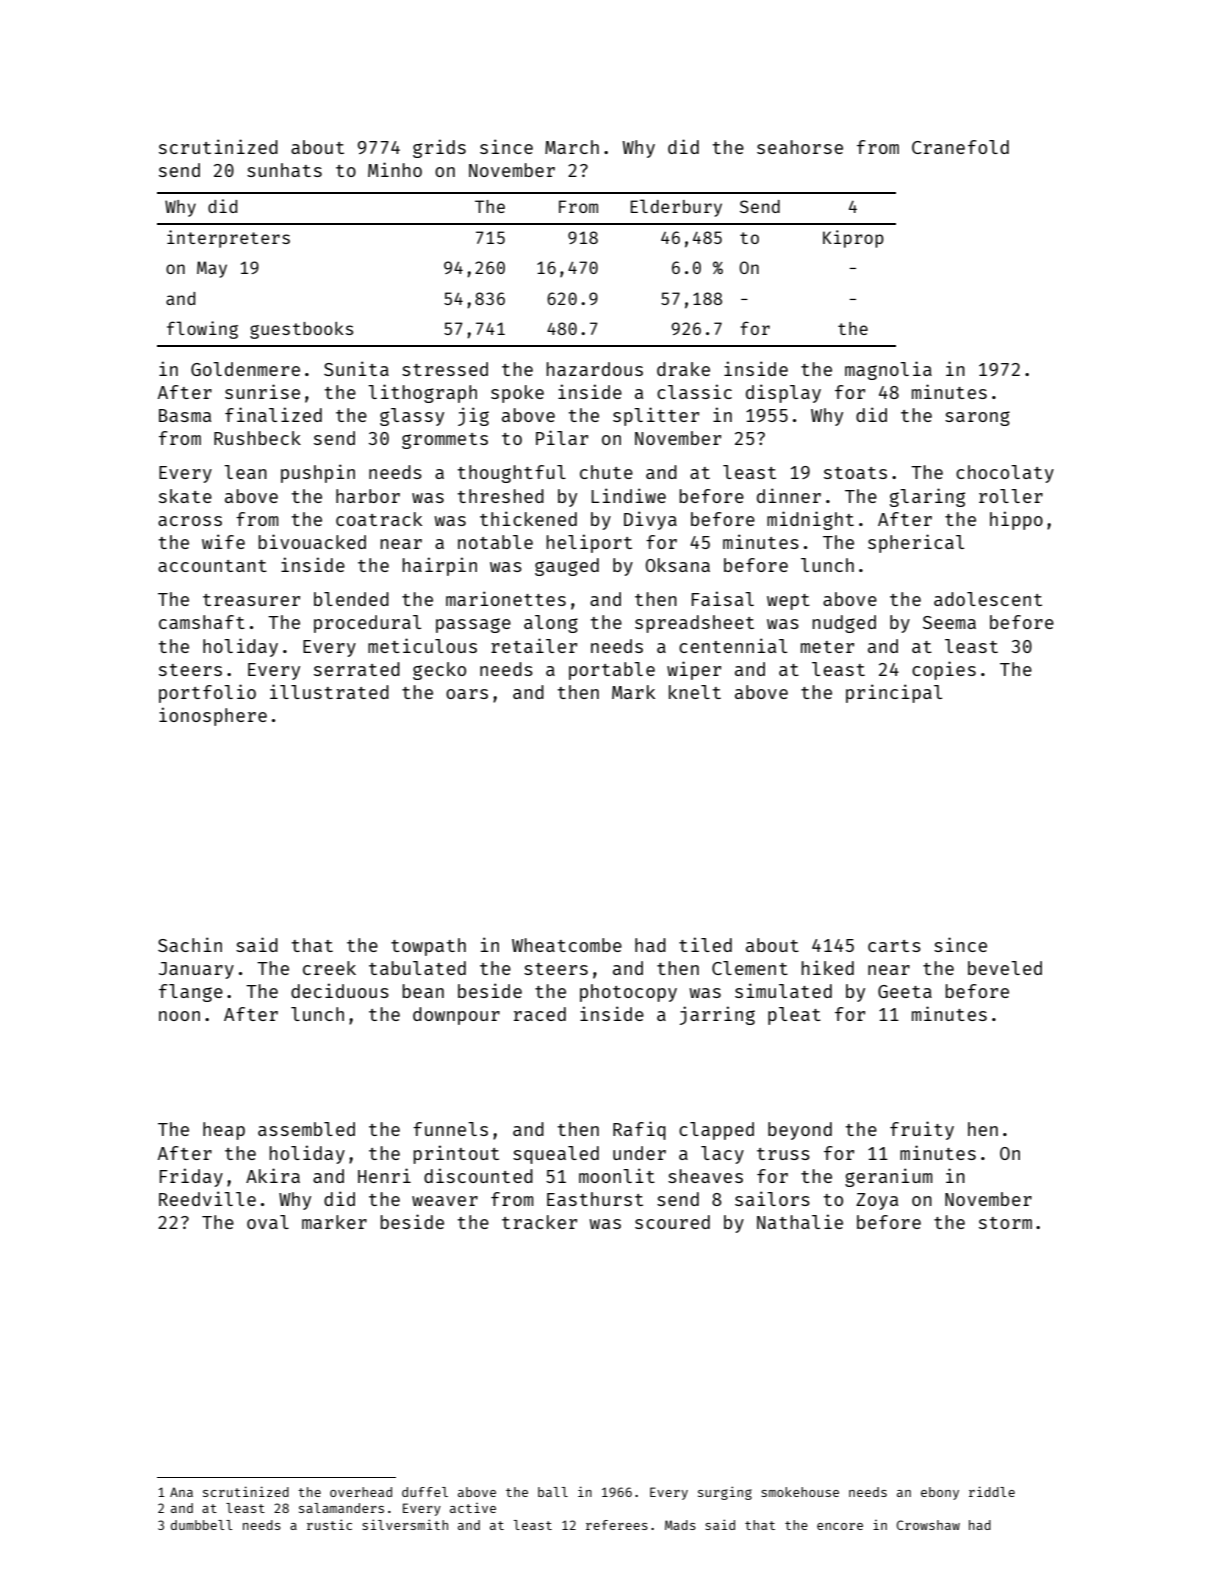  I want to click on magnolia, so click(888, 370).
